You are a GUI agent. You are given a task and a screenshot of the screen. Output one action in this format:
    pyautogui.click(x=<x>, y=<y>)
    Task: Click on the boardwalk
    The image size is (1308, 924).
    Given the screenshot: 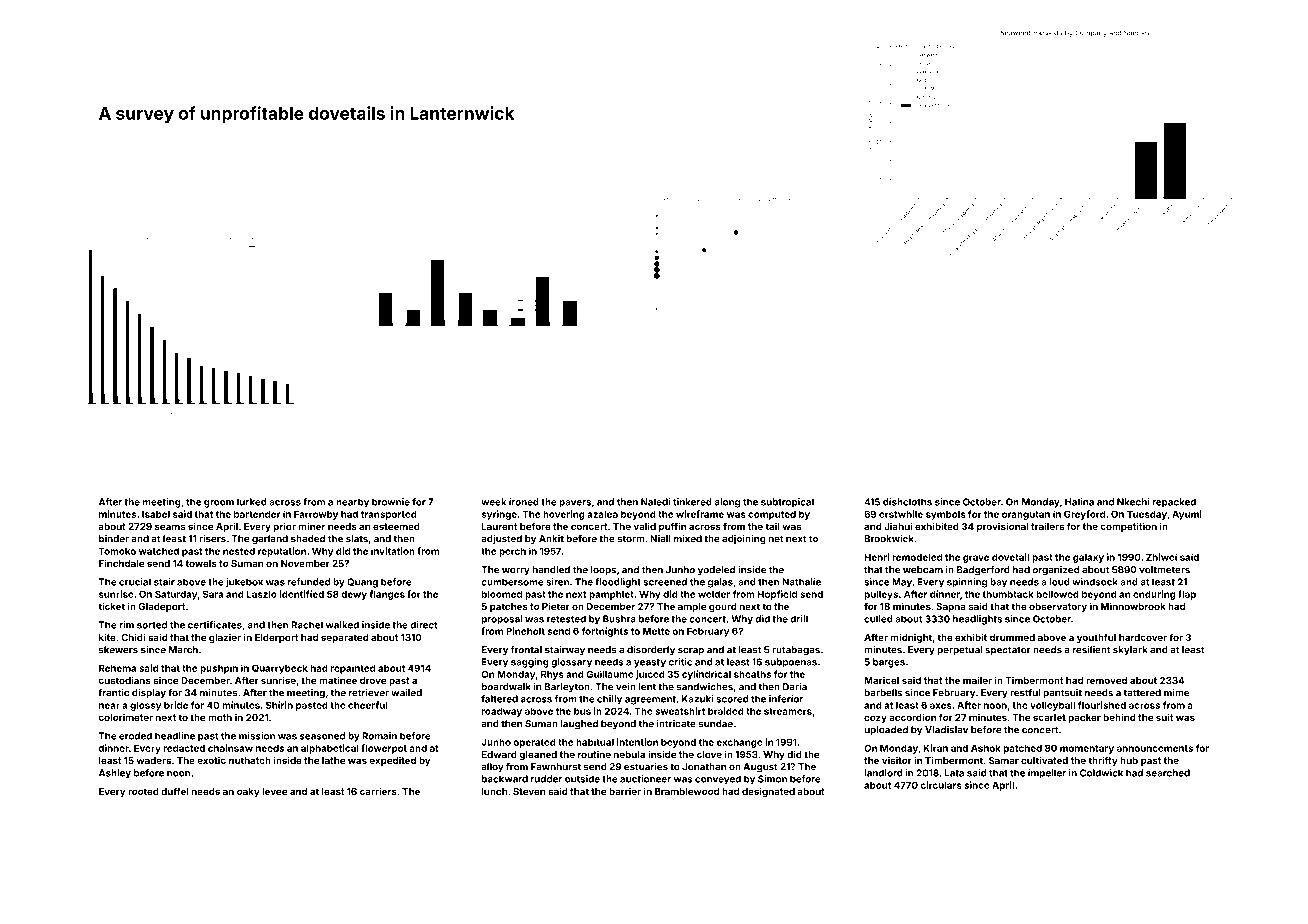 What is the action you would take?
    pyautogui.click(x=506, y=687)
